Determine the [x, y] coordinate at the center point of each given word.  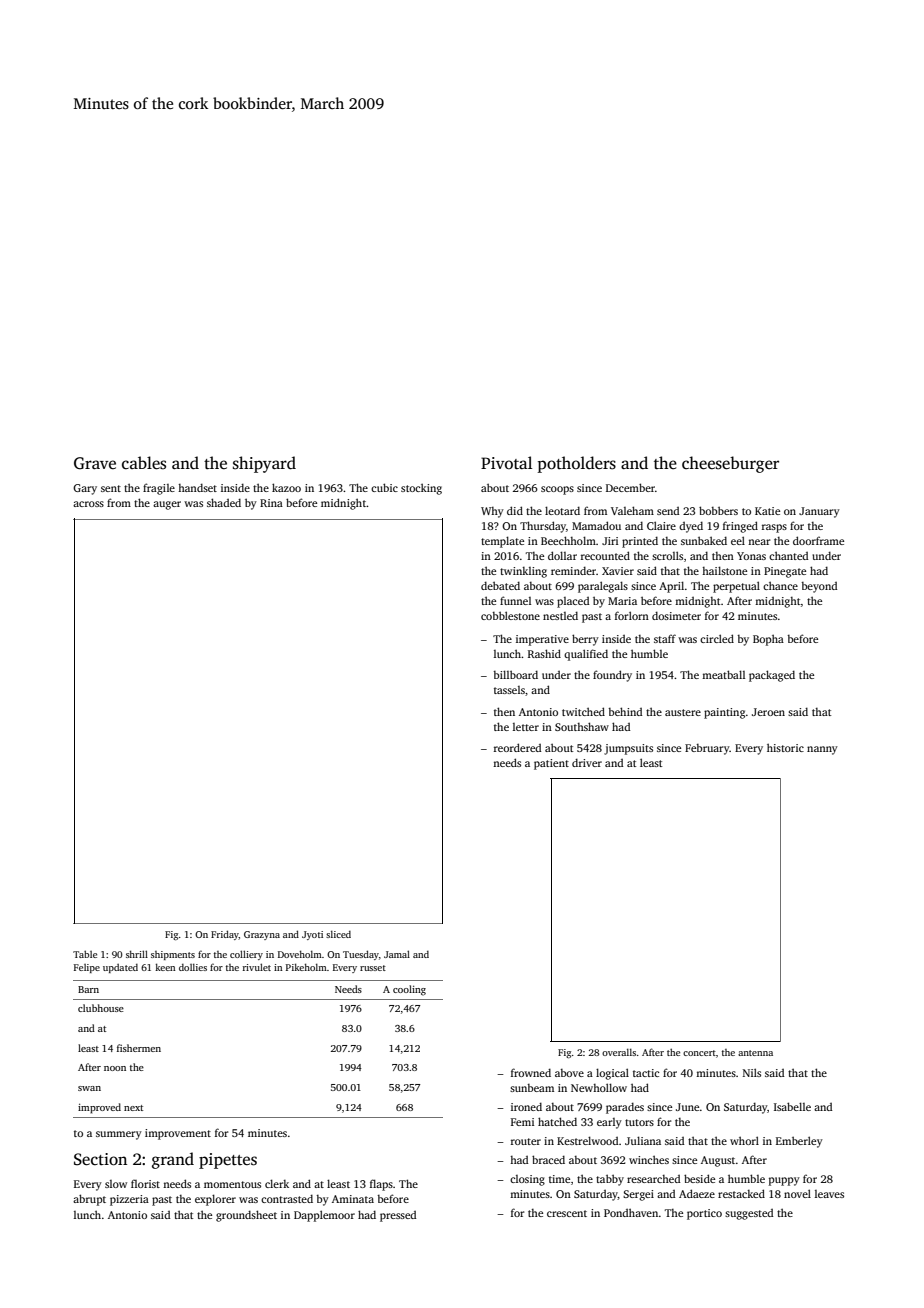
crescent [567, 1213]
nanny [822, 750]
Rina [271, 503]
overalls [619, 1052]
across [88, 504]
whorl [744, 1140]
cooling [409, 990]
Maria [622, 601]
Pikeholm [306, 967]
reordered [517, 747]
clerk [277, 1183]
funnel [515, 600]
